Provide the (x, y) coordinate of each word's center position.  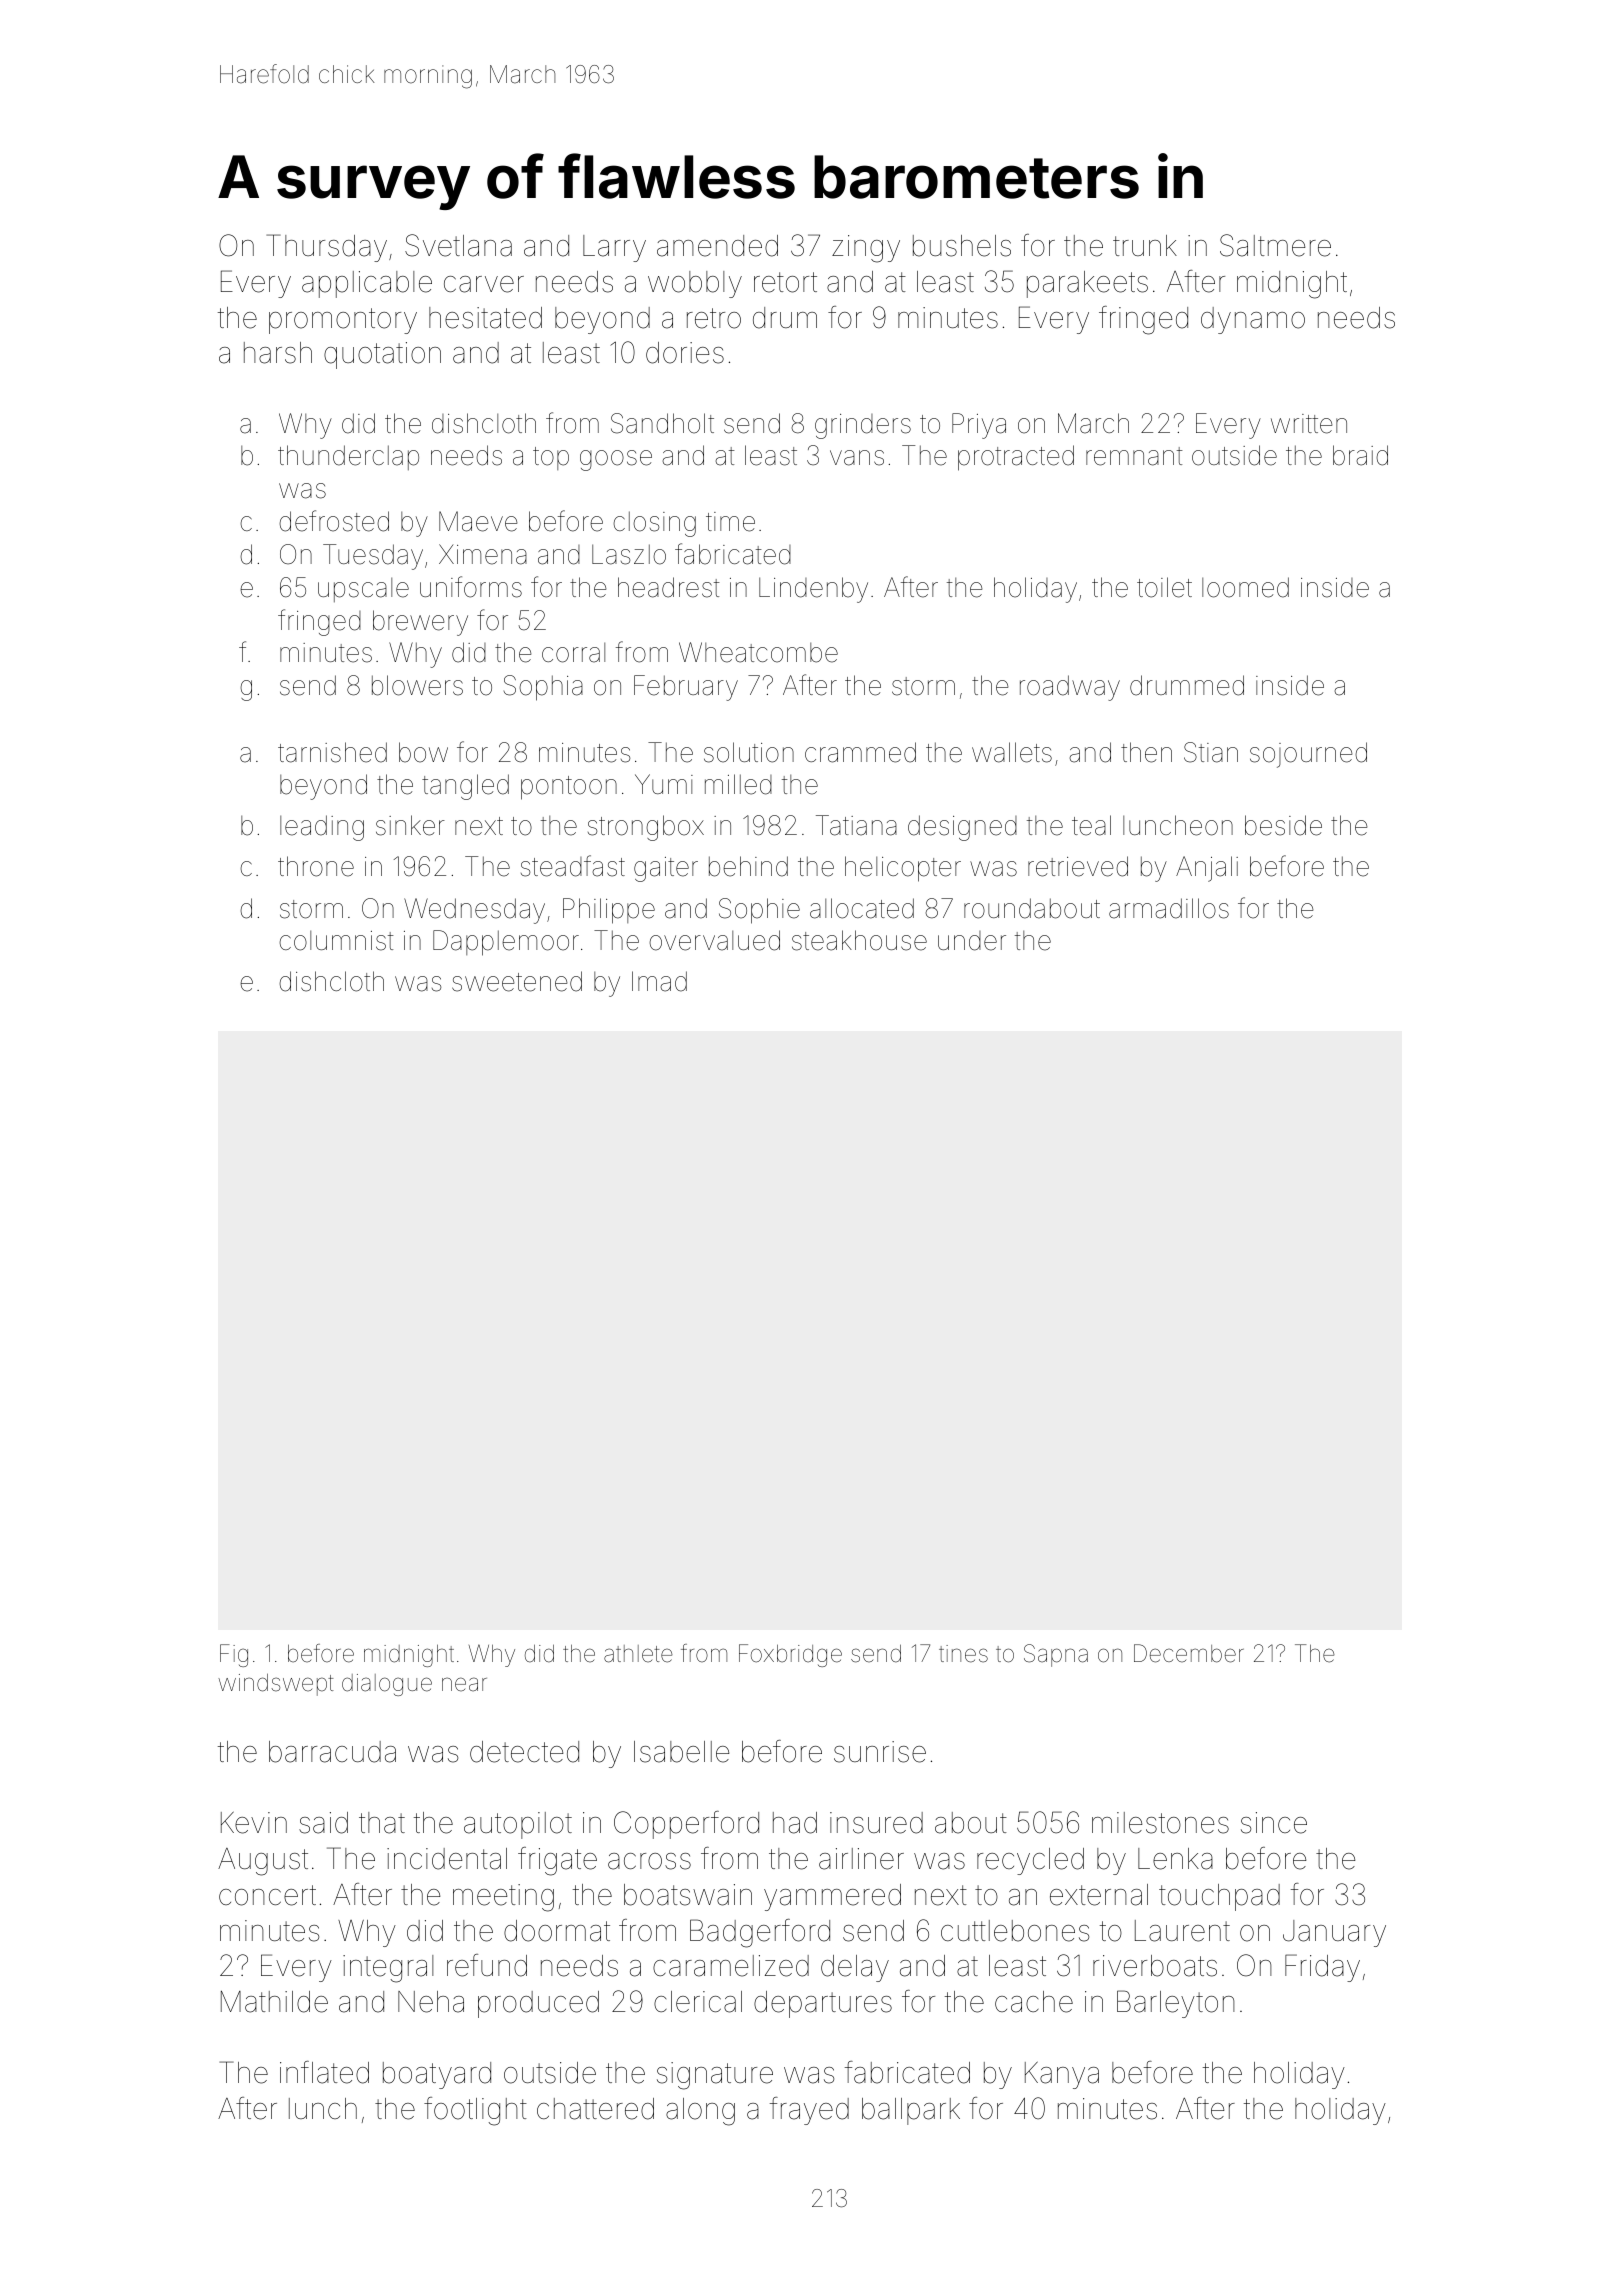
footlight (475, 2111)
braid (1360, 455)
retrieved (1078, 866)
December (1189, 1653)
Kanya (1062, 2075)
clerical (698, 2002)
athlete (638, 1654)
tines (963, 1654)
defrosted (334, 521)
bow (423, 752)
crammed (860, 752)
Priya (979, 426)
